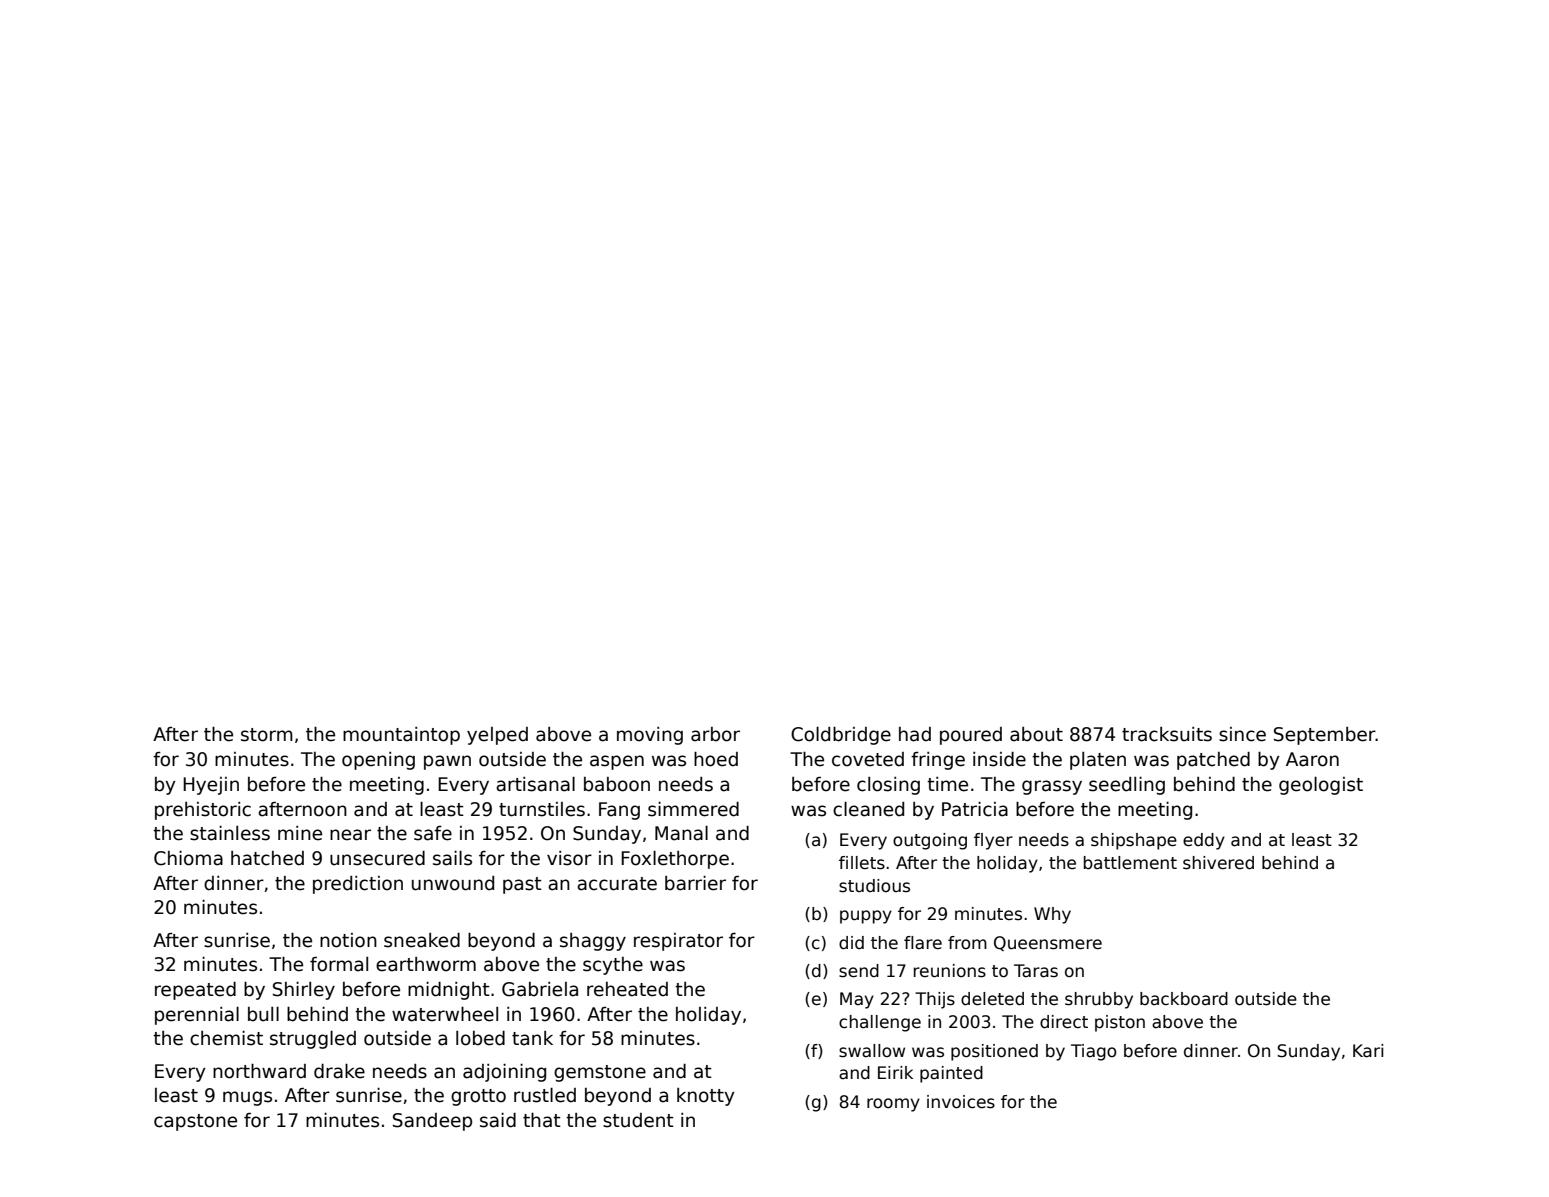 The width and height of the screenshot is (1549, 1197). I want to click on scythe, so click(613, 966).
